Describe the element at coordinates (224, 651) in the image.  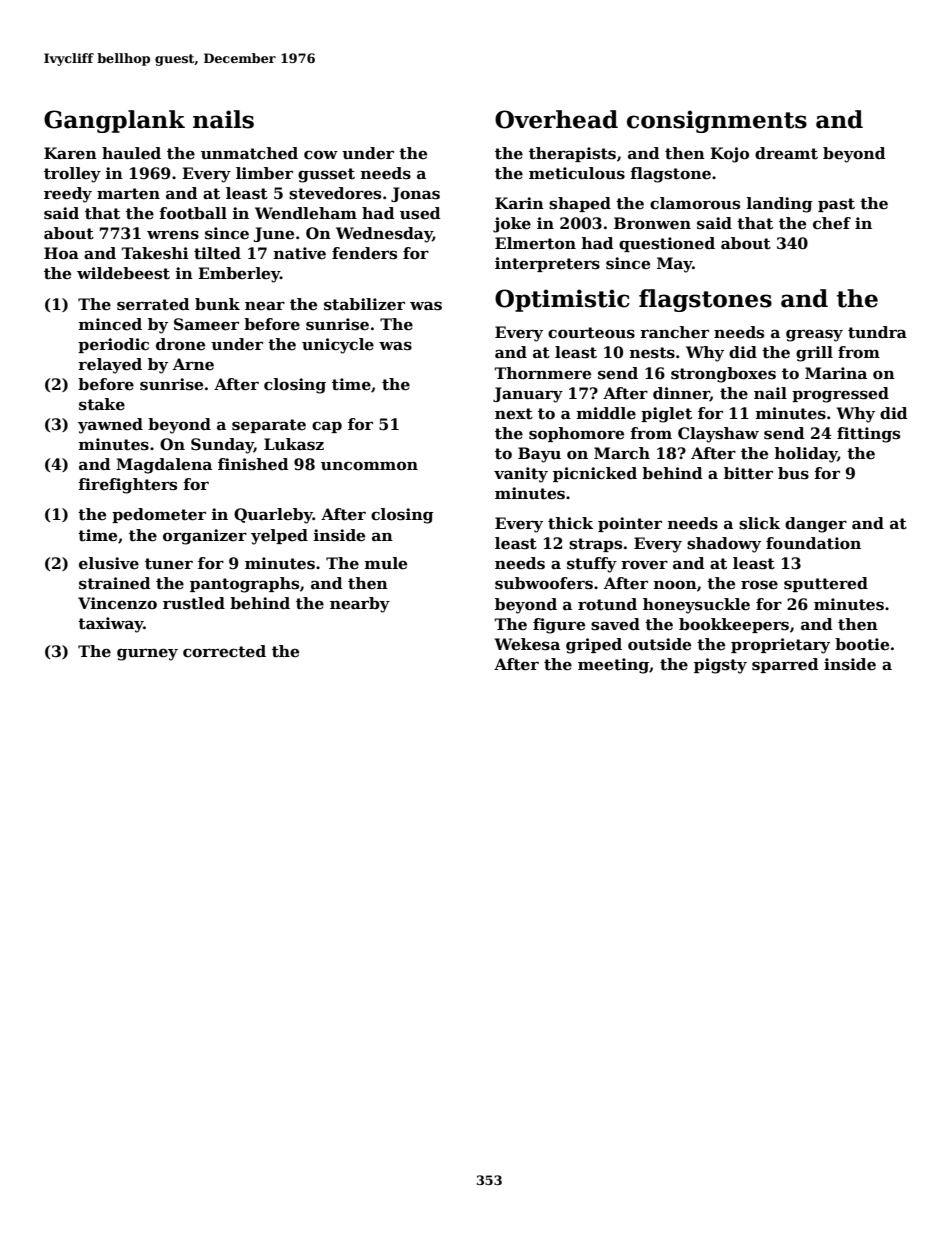
I see `corrected` at that location.
